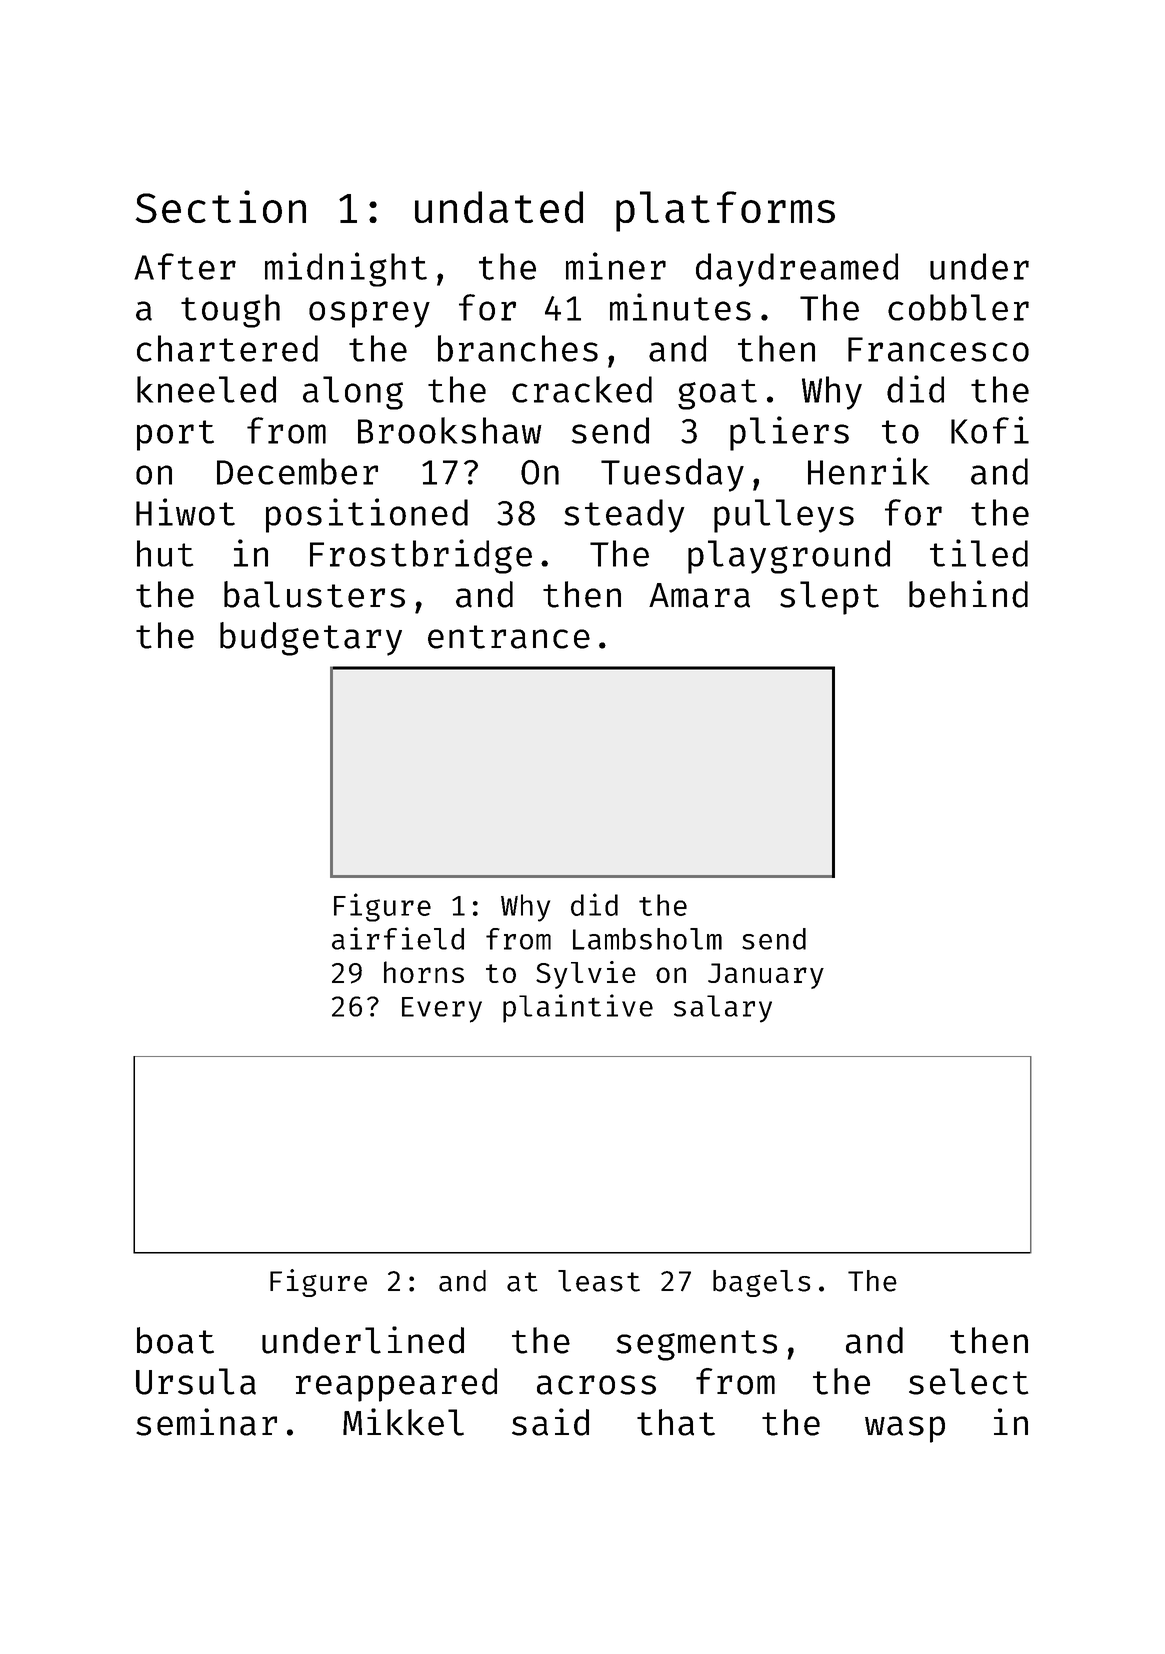  Describe the element at coordinates (578, 1008) in the page. I see `plaintive` at that location.
